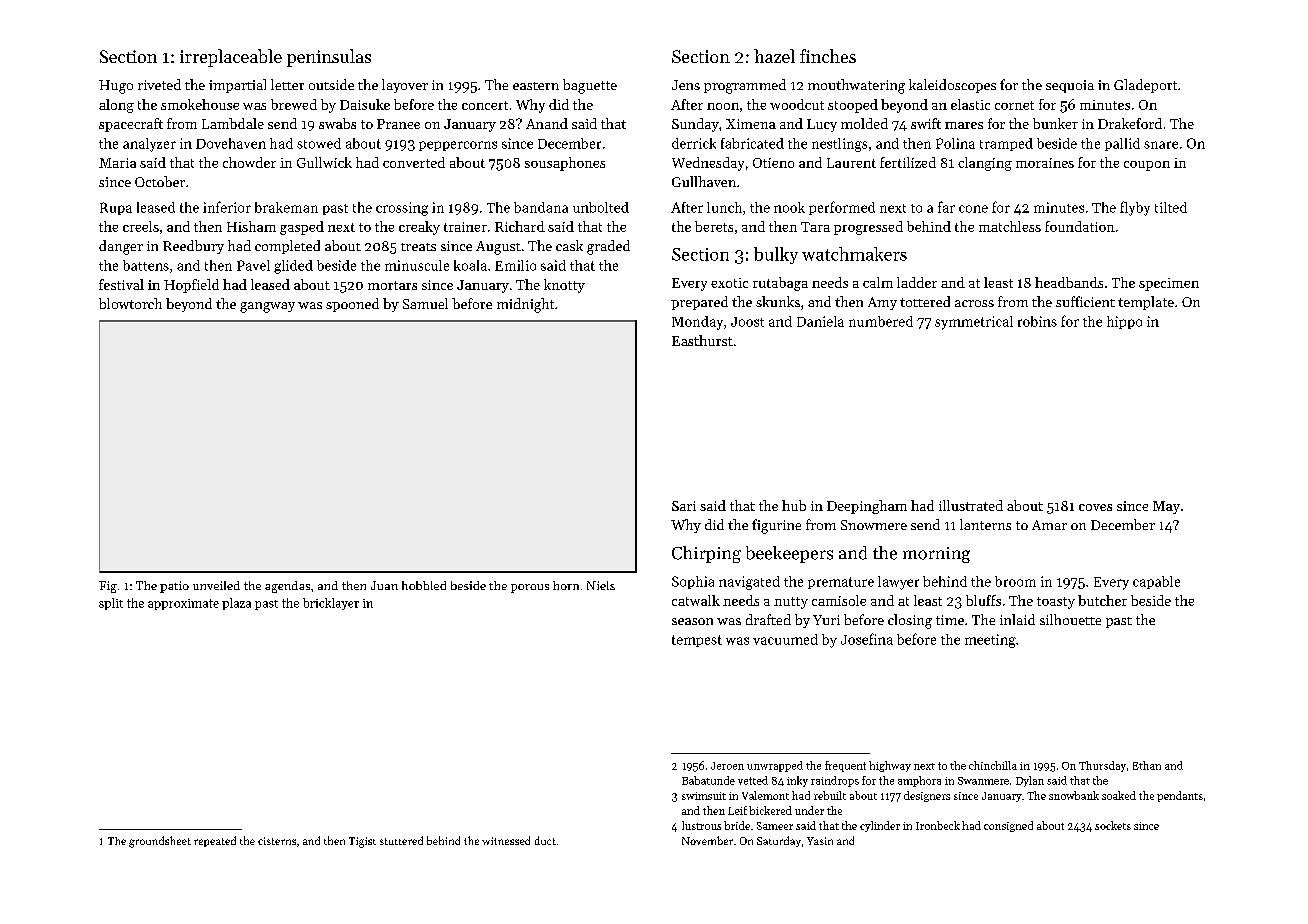 This screenshot has height=924, width=1308. What do you see at coordinates (971, 505) in the screenshot?
I see `illustrated` at bounding box center [971, 505].
